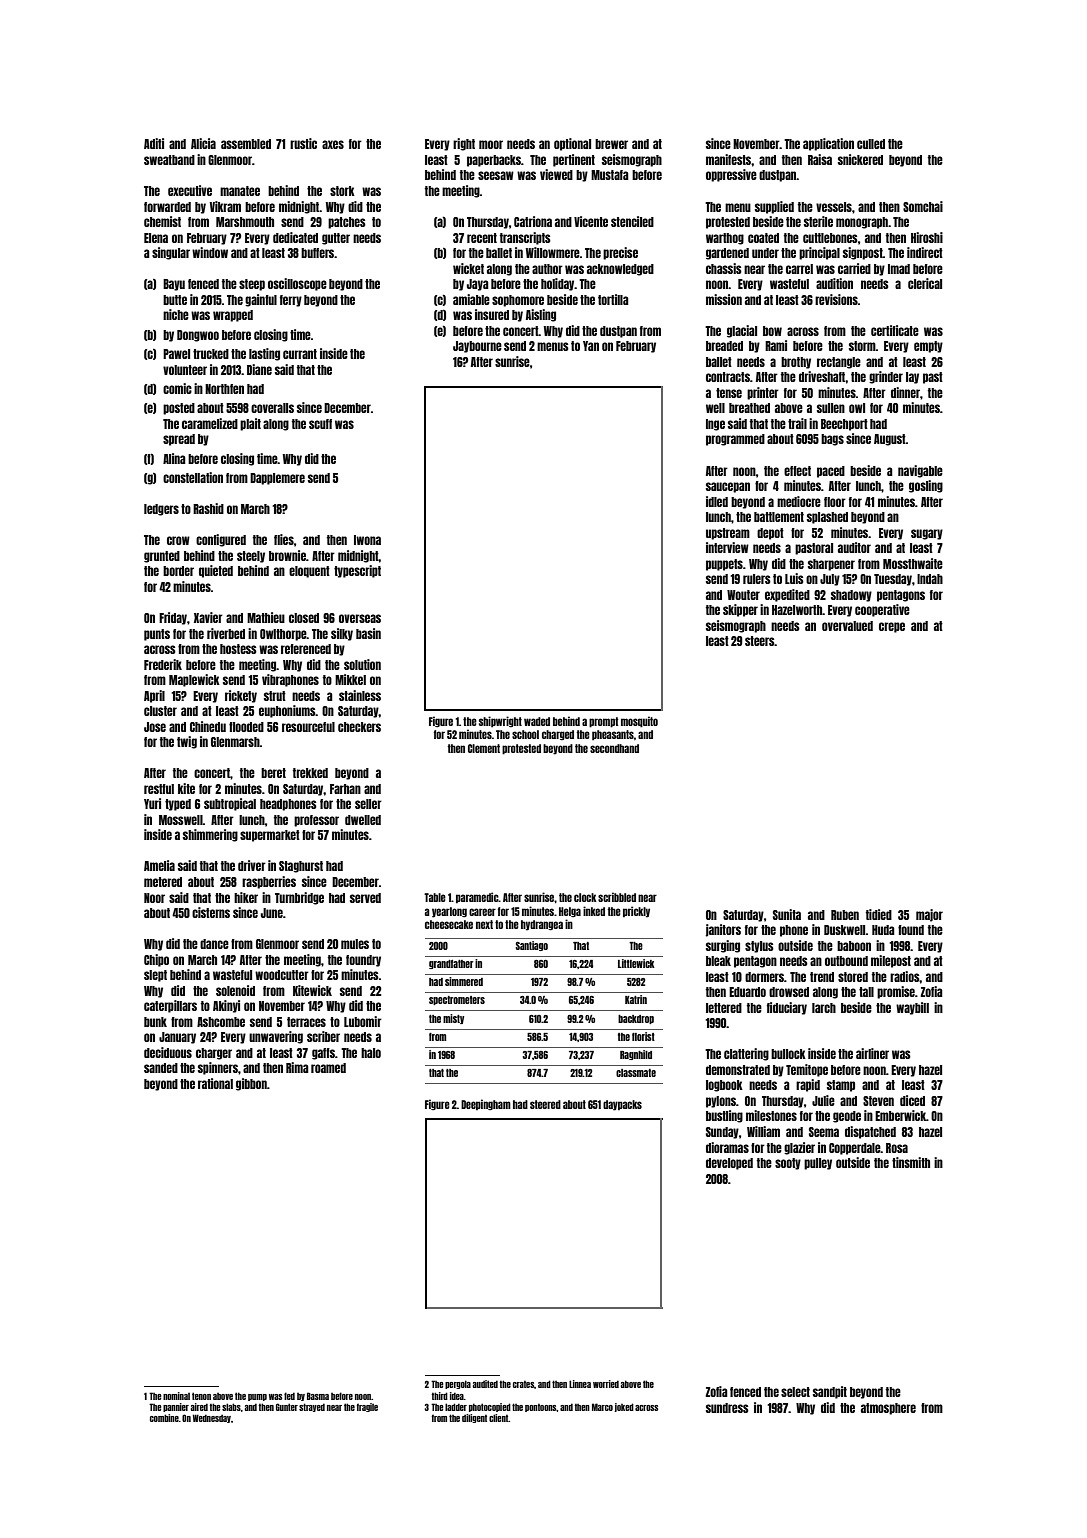  Describe the element at coordinates (287, 711) in the page. I see `euphoniums` at that location.
